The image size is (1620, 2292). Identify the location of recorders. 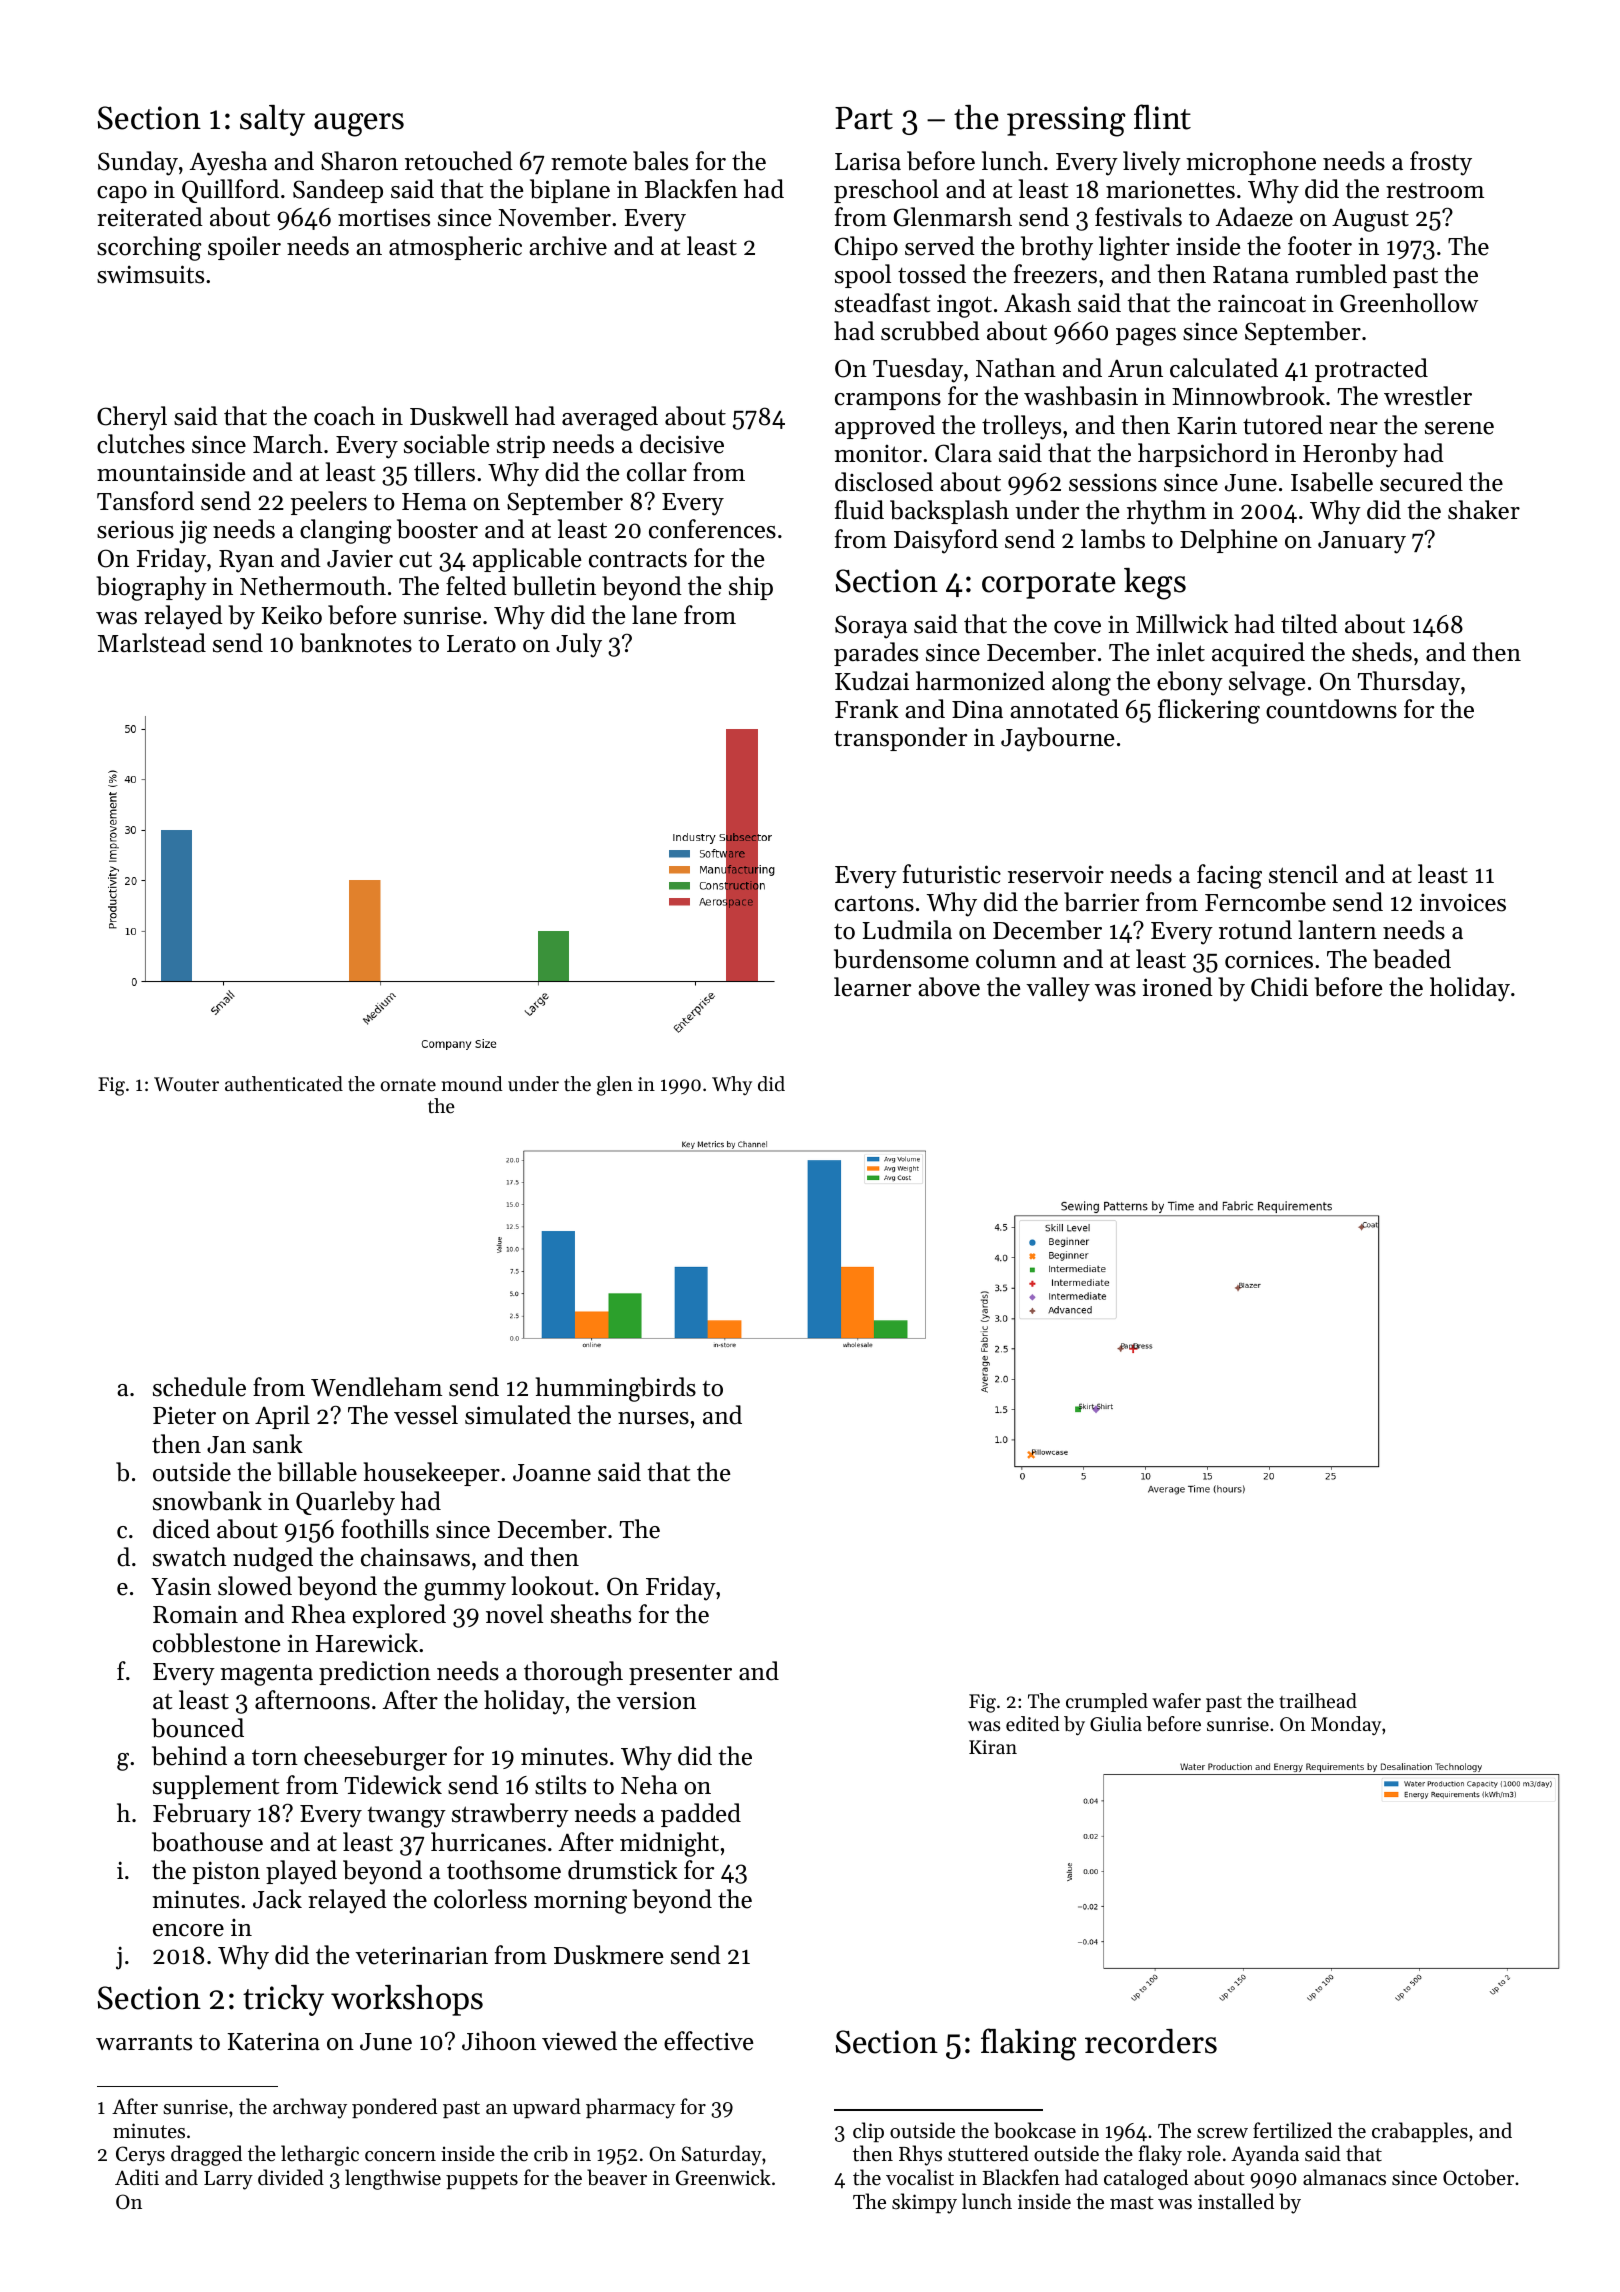
(1151, 2041).
